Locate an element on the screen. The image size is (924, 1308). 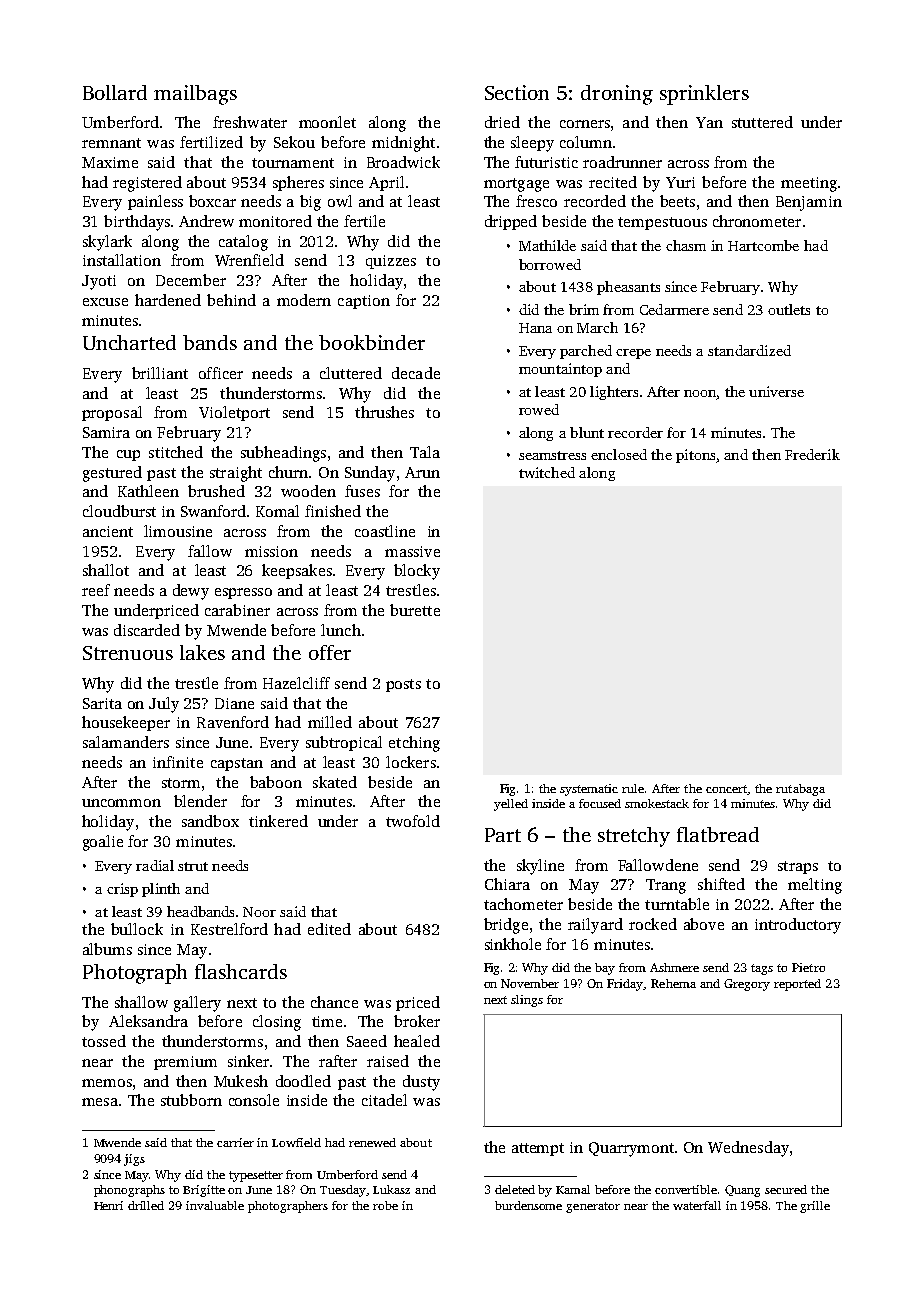
burdensome is located at coordinates (528, 1205).
